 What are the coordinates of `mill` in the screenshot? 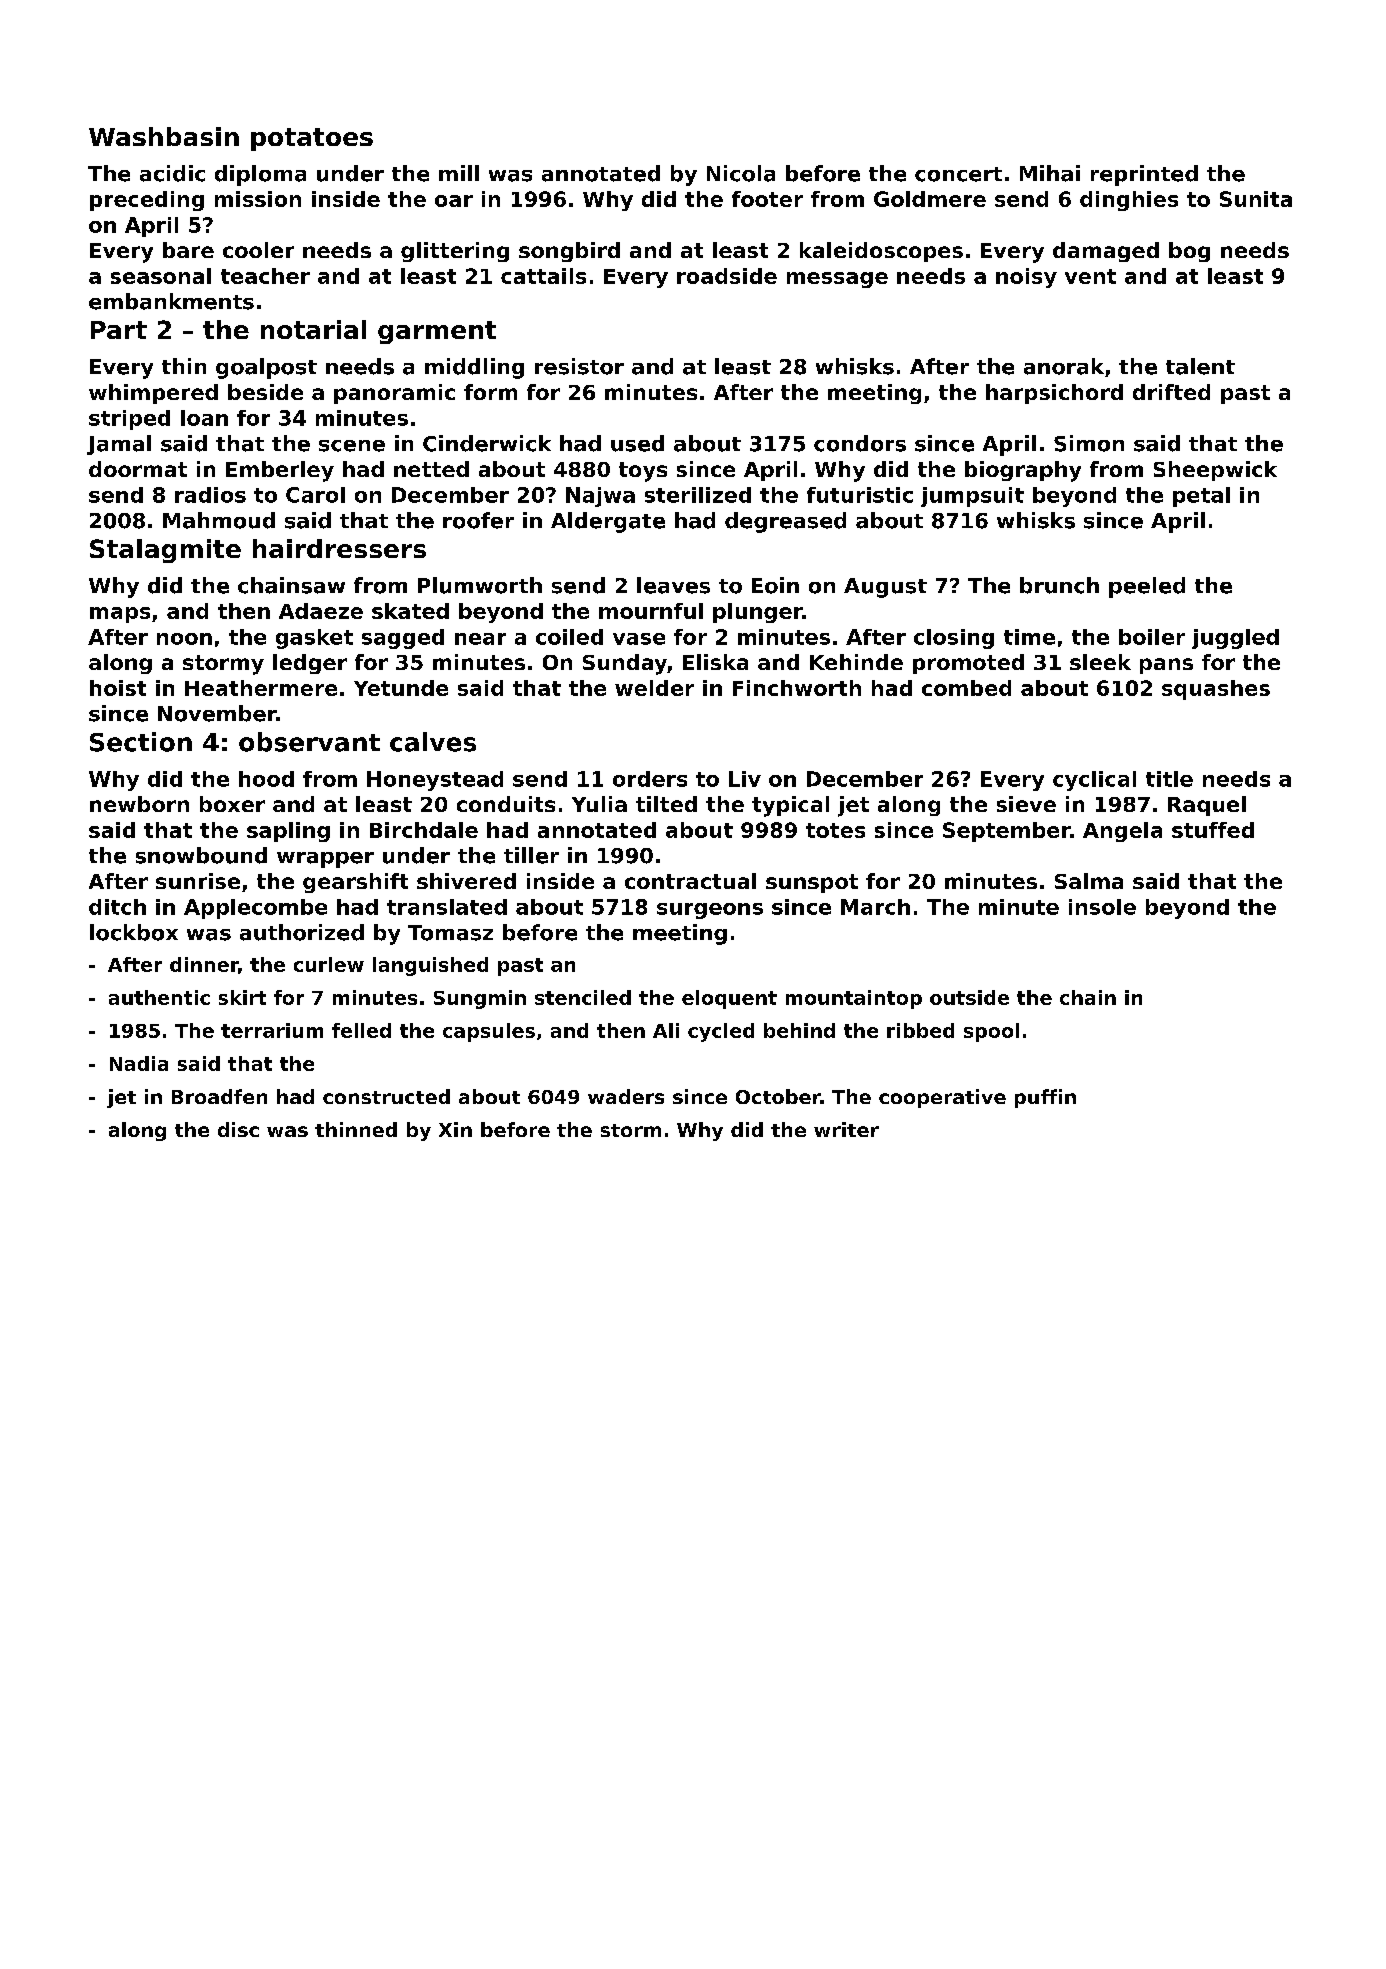 It's located at (459, 173).
